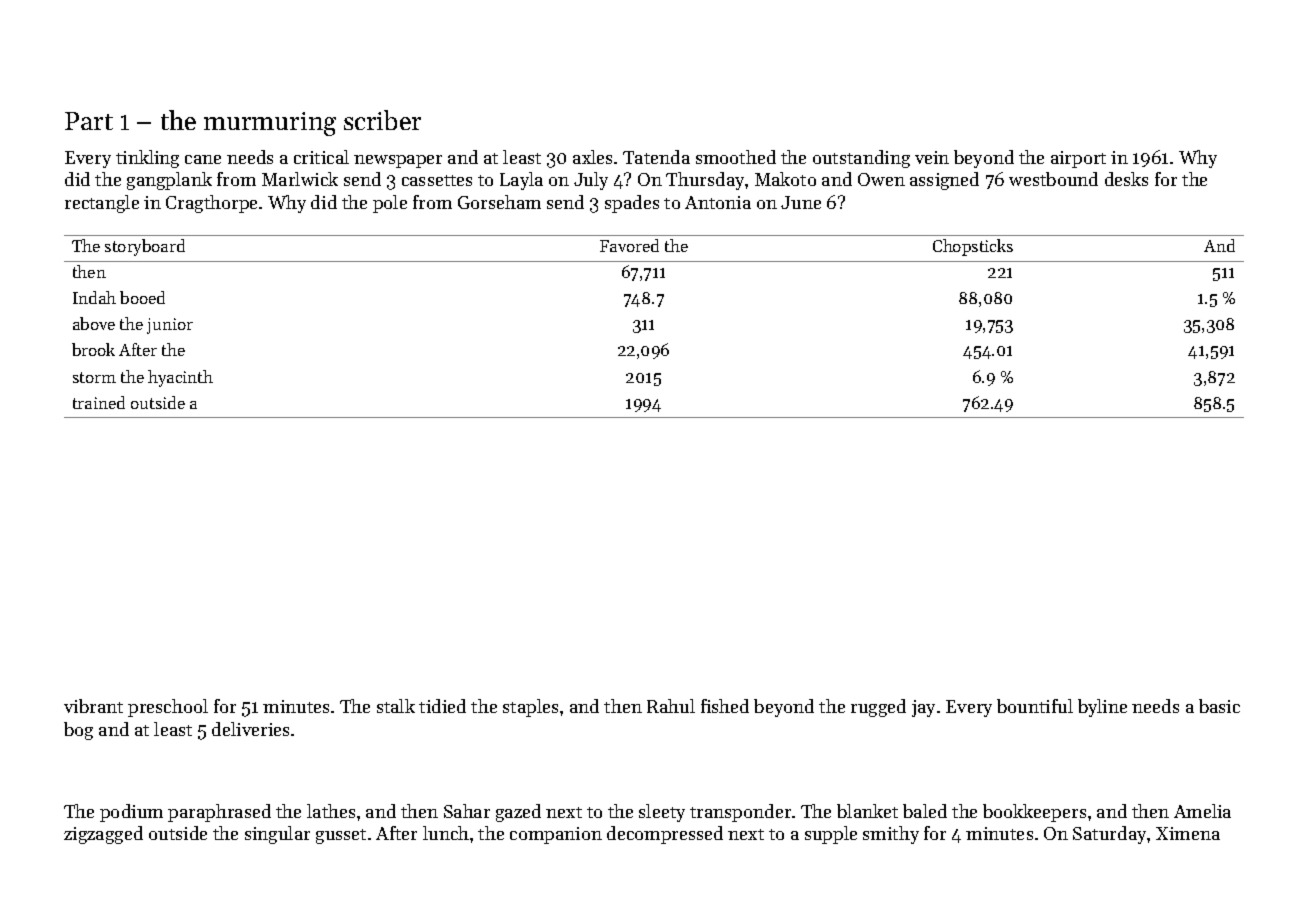  What do you see at coordinates (932, 157) in the image?
I see `vein` at bounding box center [932, 157].
